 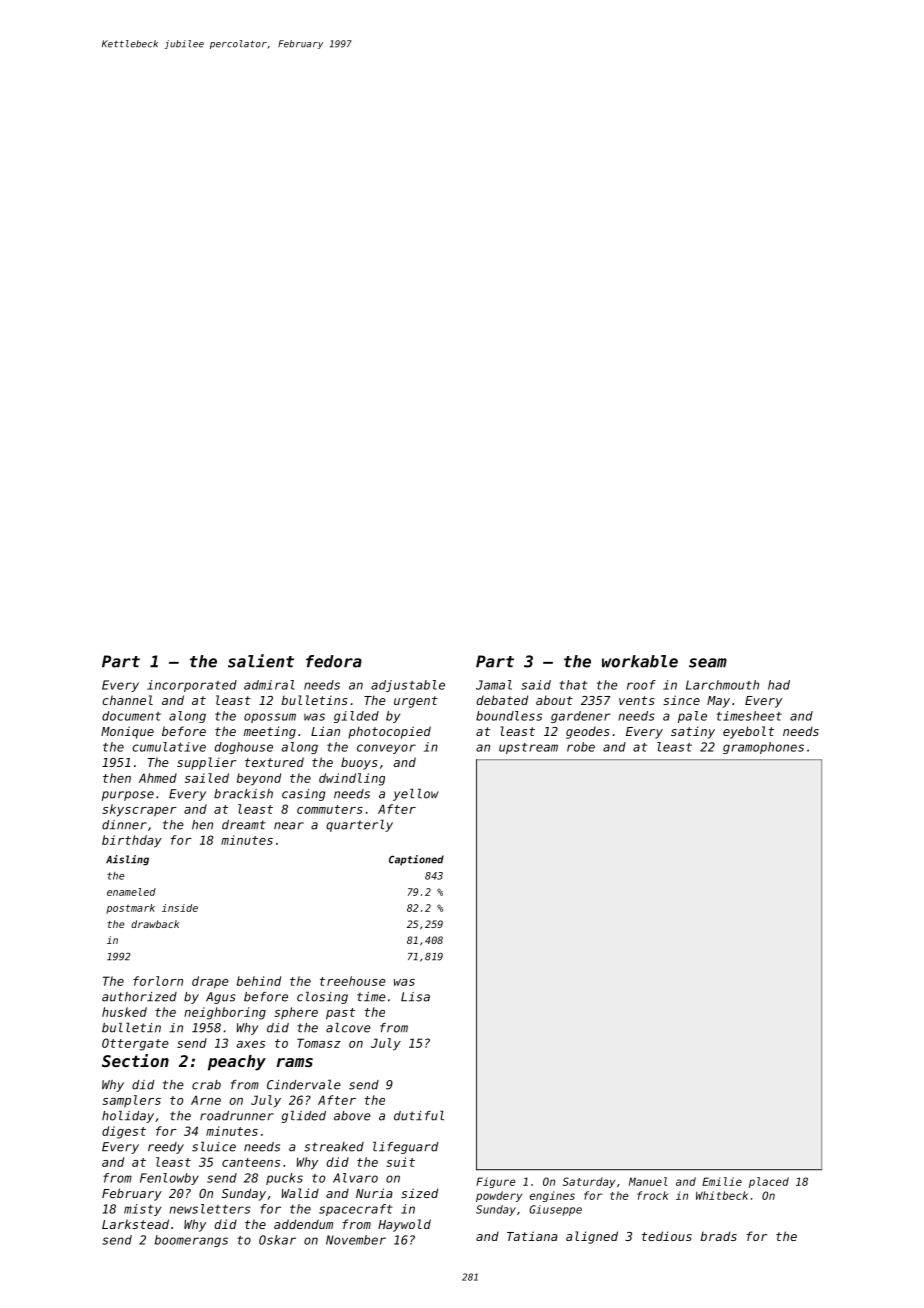 I want to click on opossum, so click(x=270, y=718).
